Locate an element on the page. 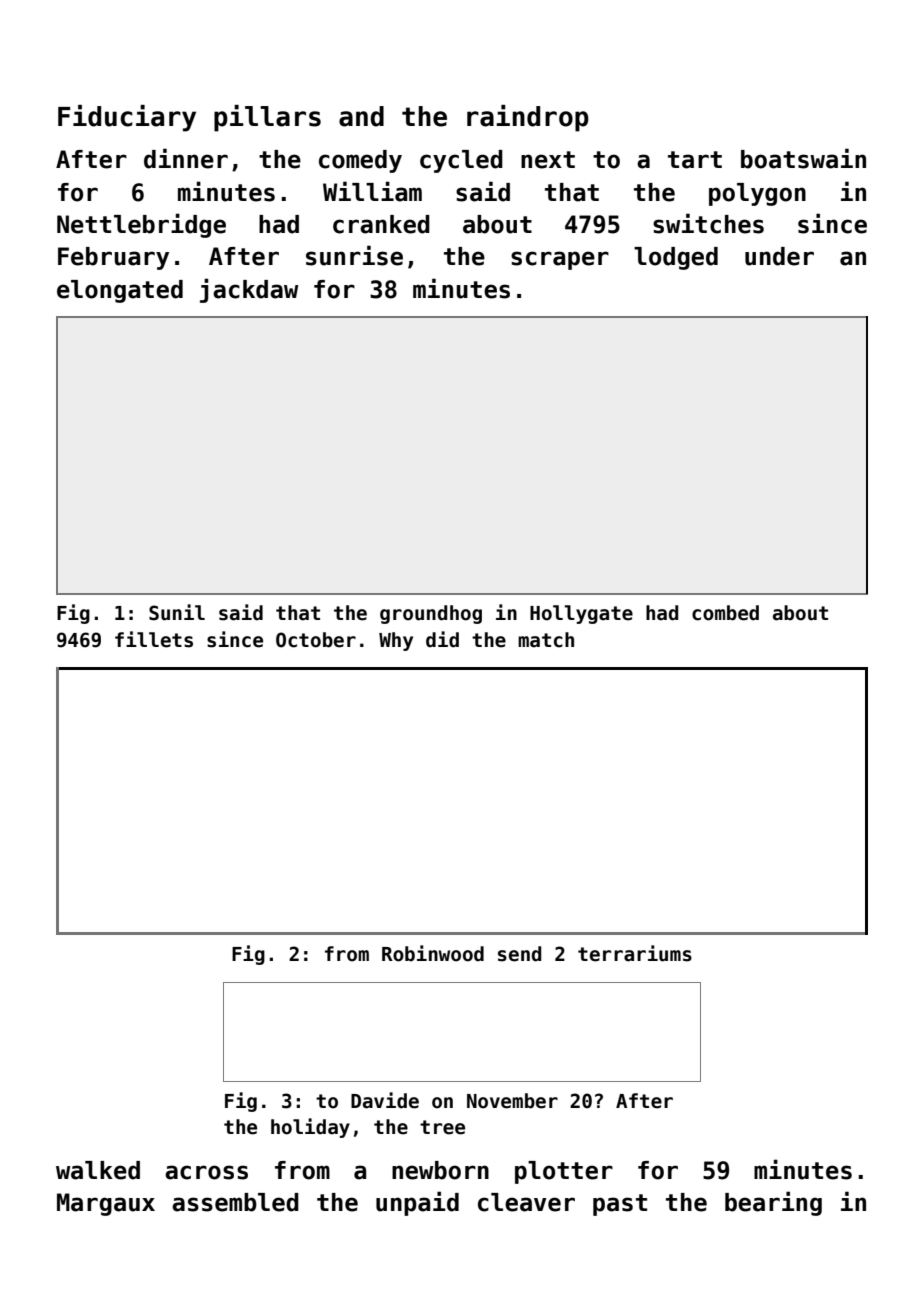 This document has width=924, height=1311. bearing is located at coordinates (773, 1203).
